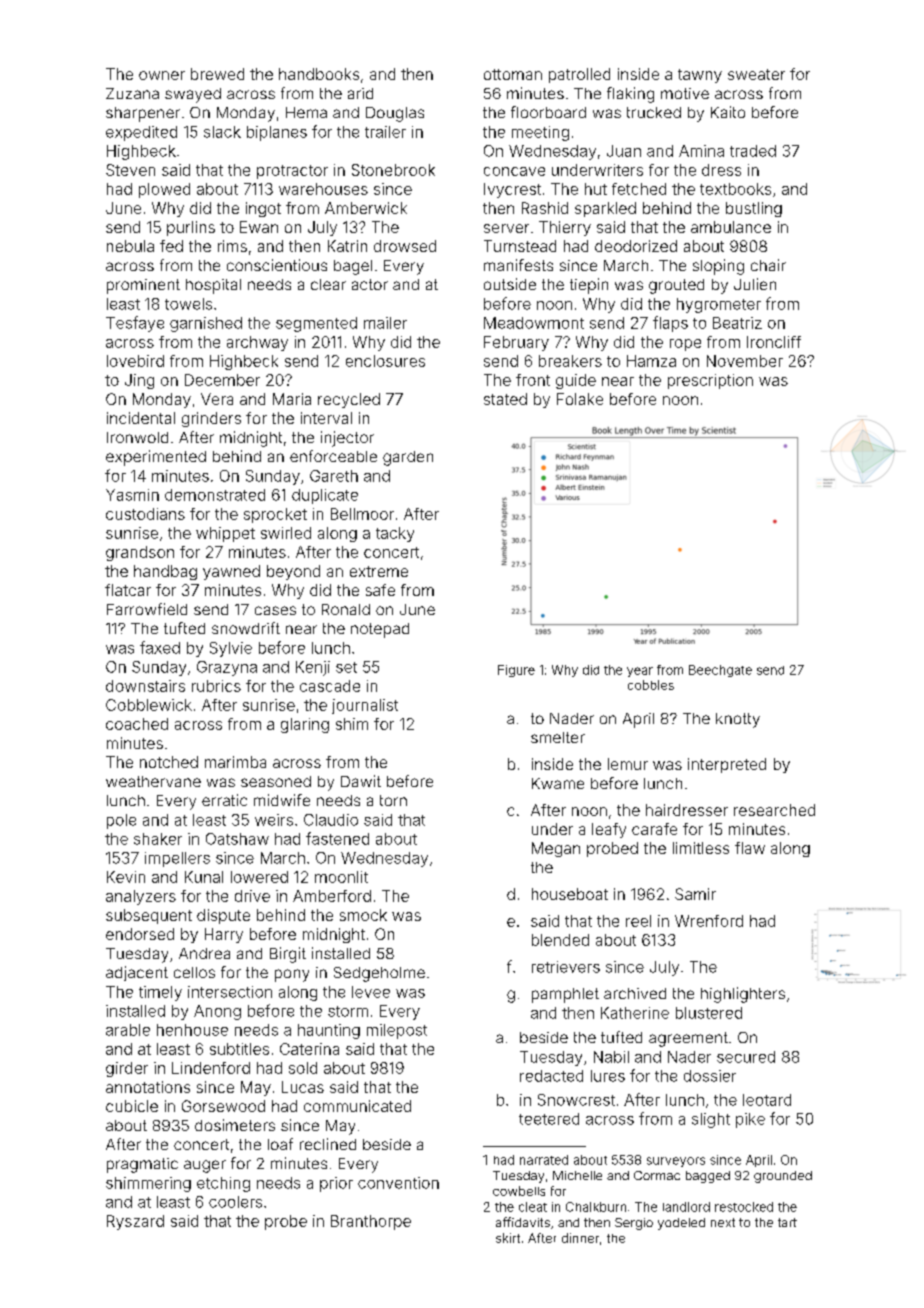 This document has width=924, height=1308. What do you see at coordinates (360, 93) in the document?
I see `arid` at bounding box center [360, 93].
